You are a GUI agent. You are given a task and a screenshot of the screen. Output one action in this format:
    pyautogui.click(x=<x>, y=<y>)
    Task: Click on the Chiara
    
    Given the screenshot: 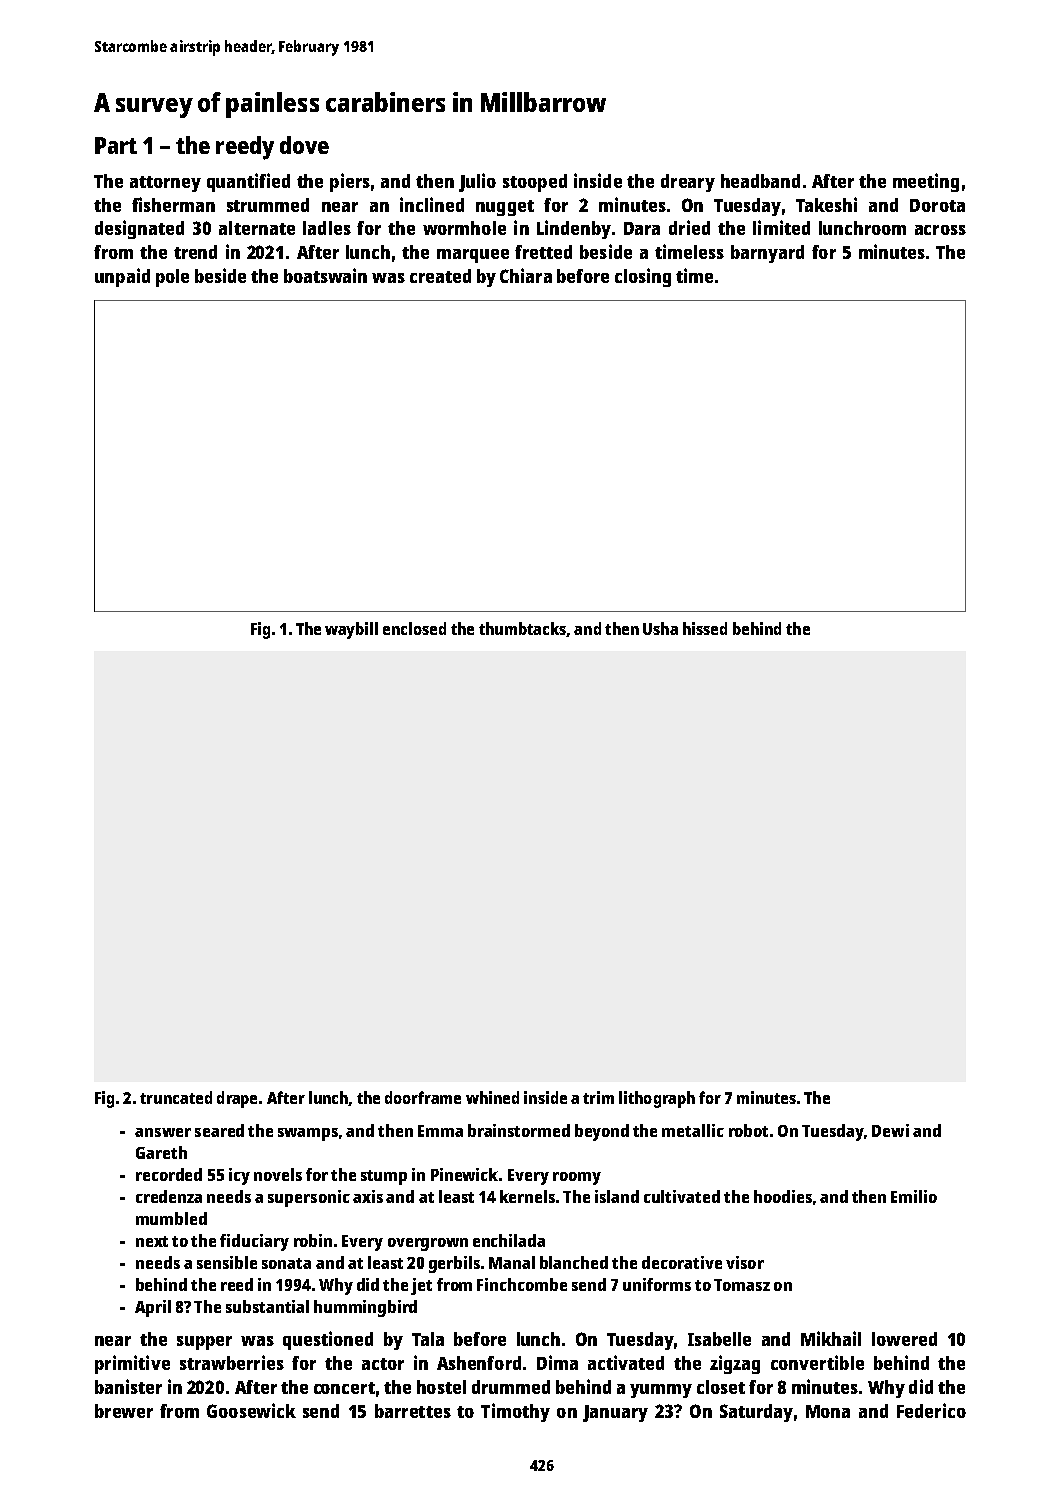 What is the action you would take?
    pyautogui.click(x=526, y=275)
